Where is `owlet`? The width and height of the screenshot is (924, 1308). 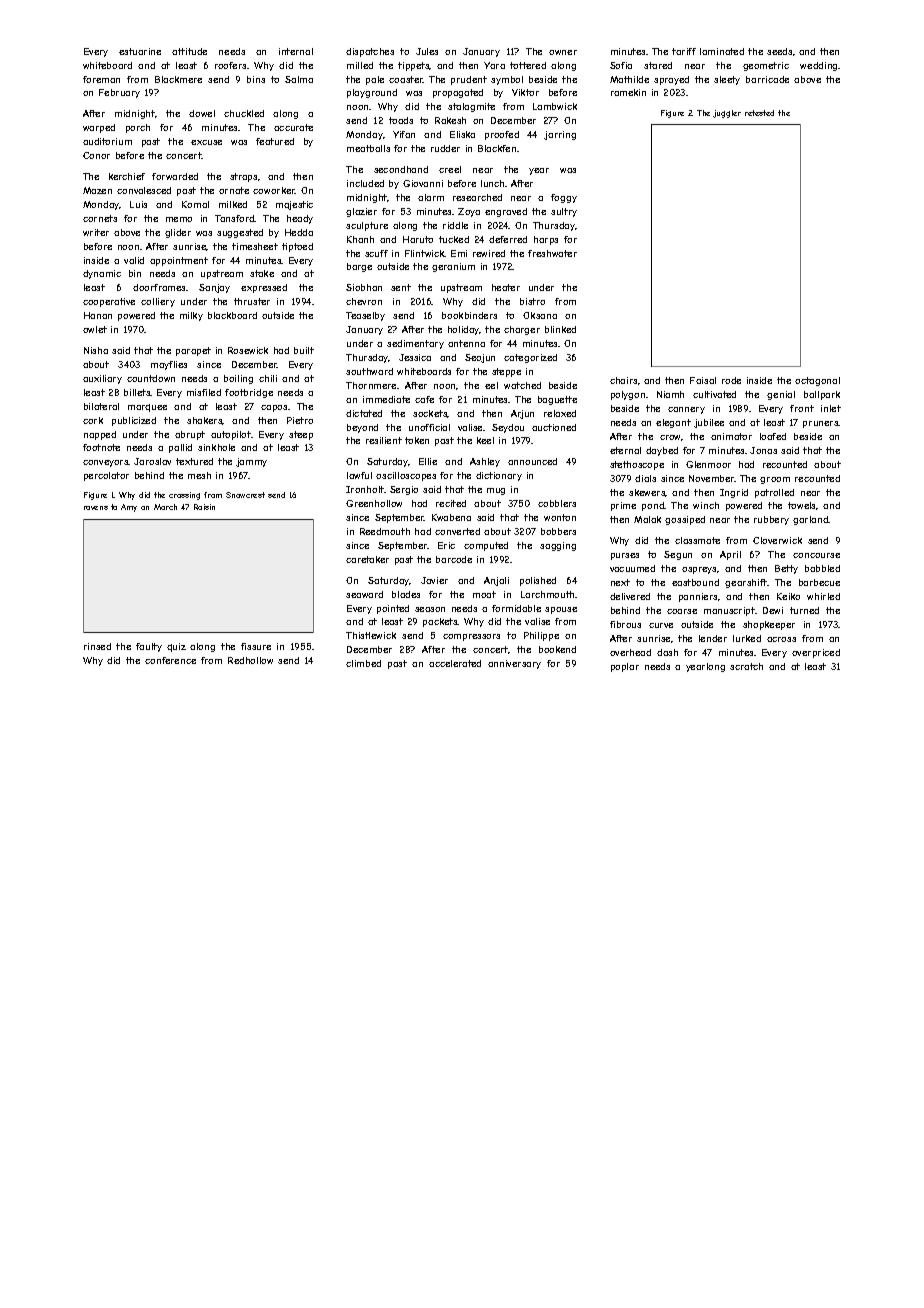 owlet is located at coordinates (95, 329).
